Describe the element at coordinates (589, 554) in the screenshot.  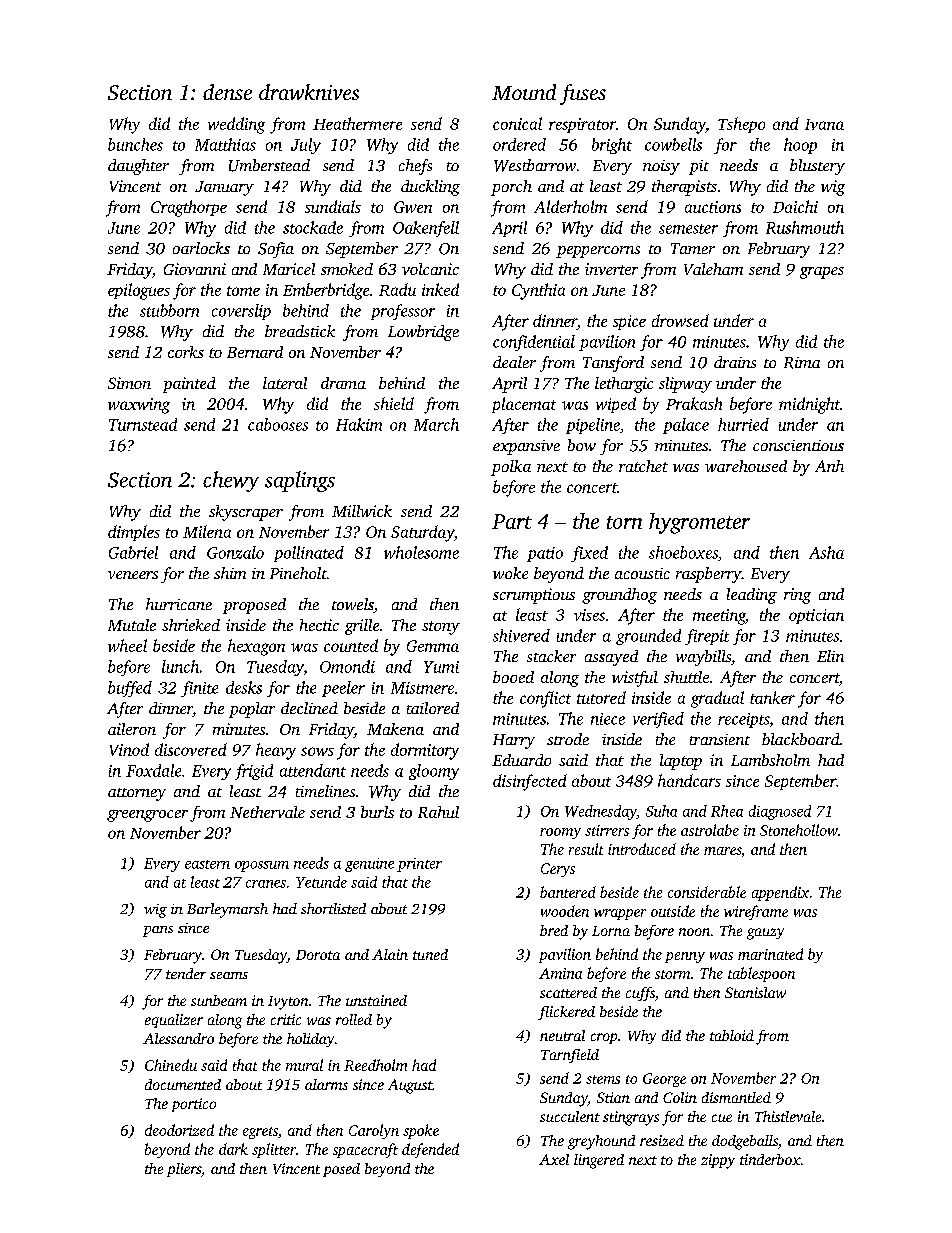
I see `fixed` at that location.
